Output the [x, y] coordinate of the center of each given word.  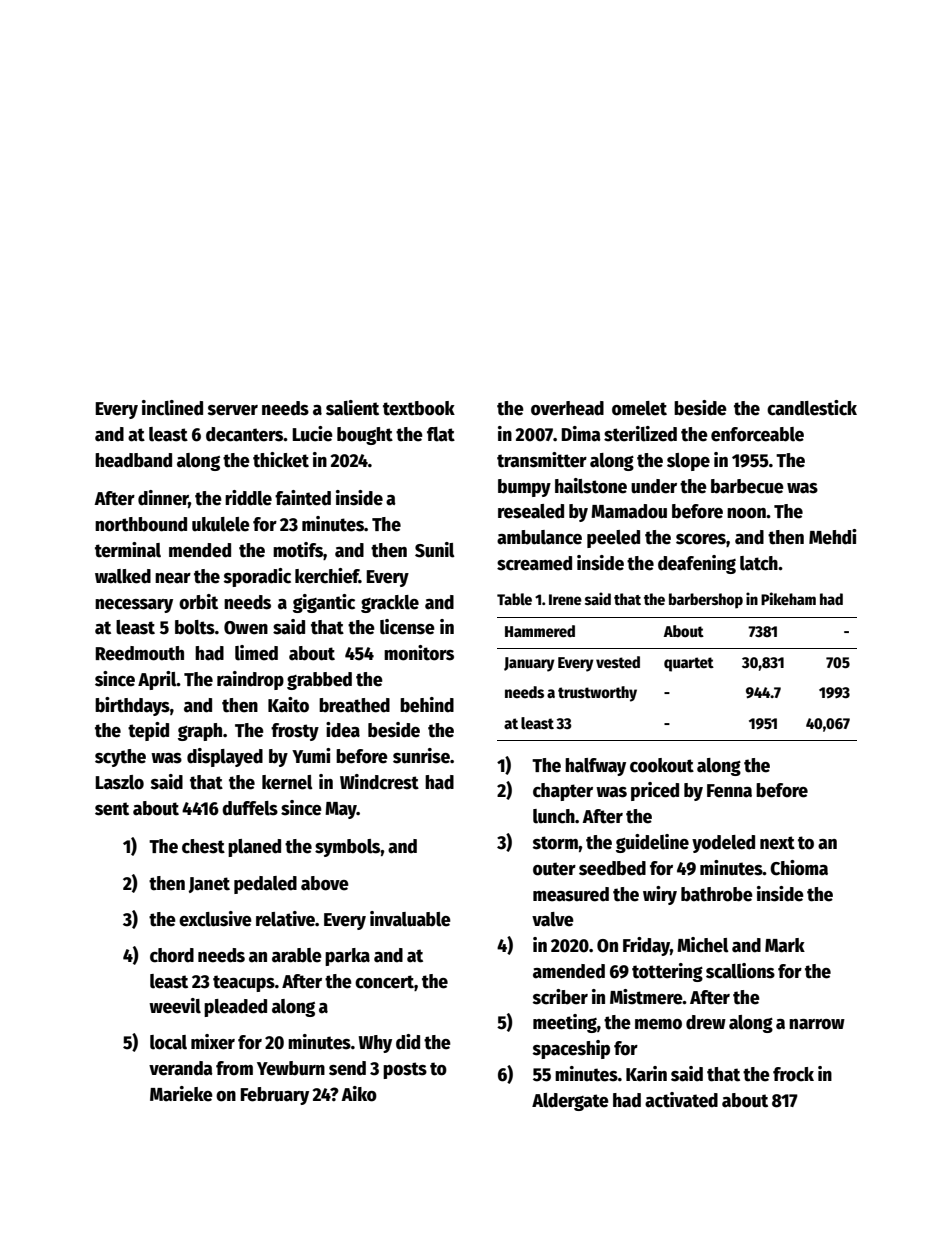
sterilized [640, 434]
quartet [689, 664]
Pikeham [788, 598]
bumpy [524, 488]
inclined [172, 408]
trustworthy [597, 694]
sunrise [421, 756]
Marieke [181, 1094]
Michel [703, 945]
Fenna [729, 791]
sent [112, 809]
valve [553, 919]
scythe [120, 758]
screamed [534, 563]
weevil [175, 1006]
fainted [303, 498]
